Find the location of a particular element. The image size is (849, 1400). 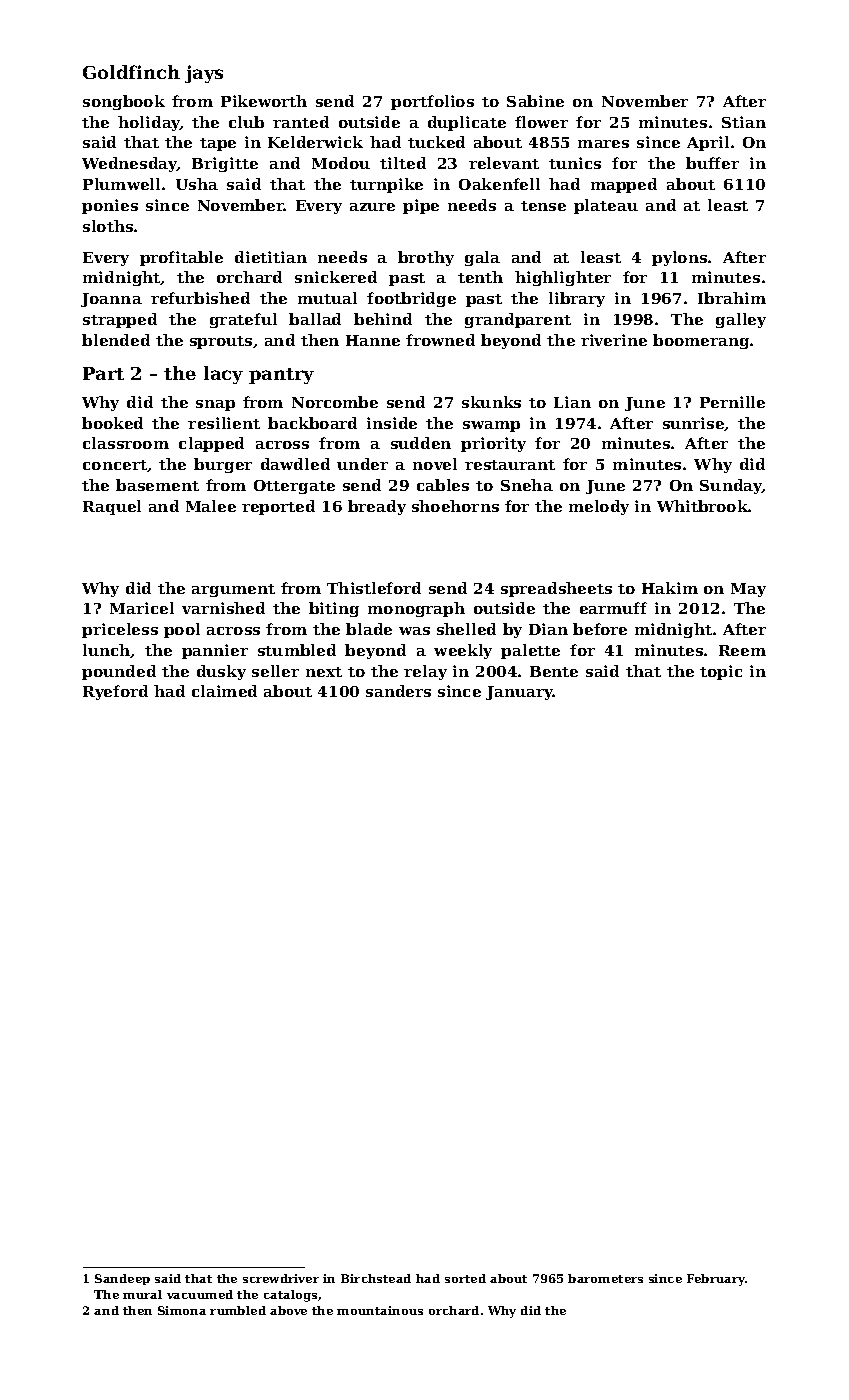

riverine is located at coordinates (614, 340).
